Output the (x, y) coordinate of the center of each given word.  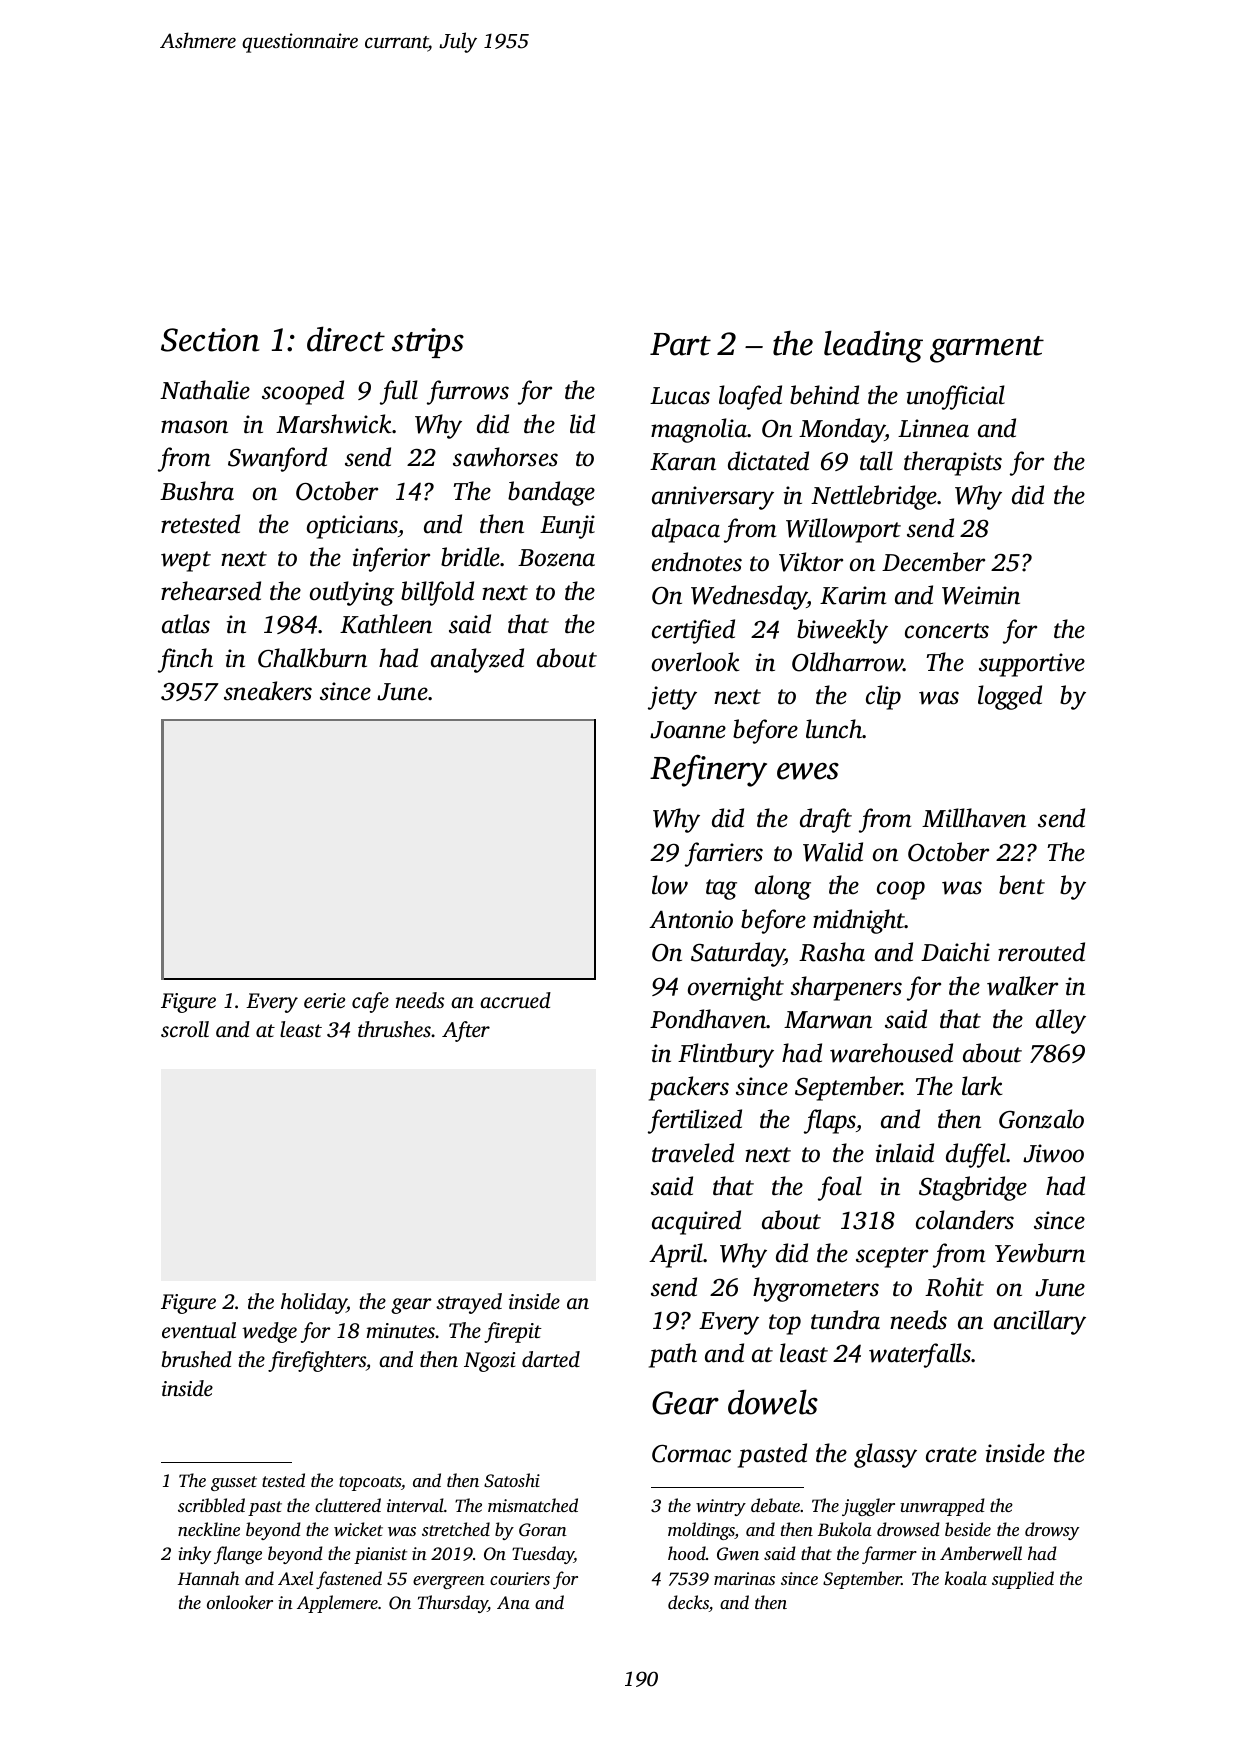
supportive (1032, 665)
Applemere (337, 1604)
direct (346, 339)
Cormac (691, 1454)
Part (680, 344)
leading (873, 346)
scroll (185, 1029)
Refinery (708, 771)
